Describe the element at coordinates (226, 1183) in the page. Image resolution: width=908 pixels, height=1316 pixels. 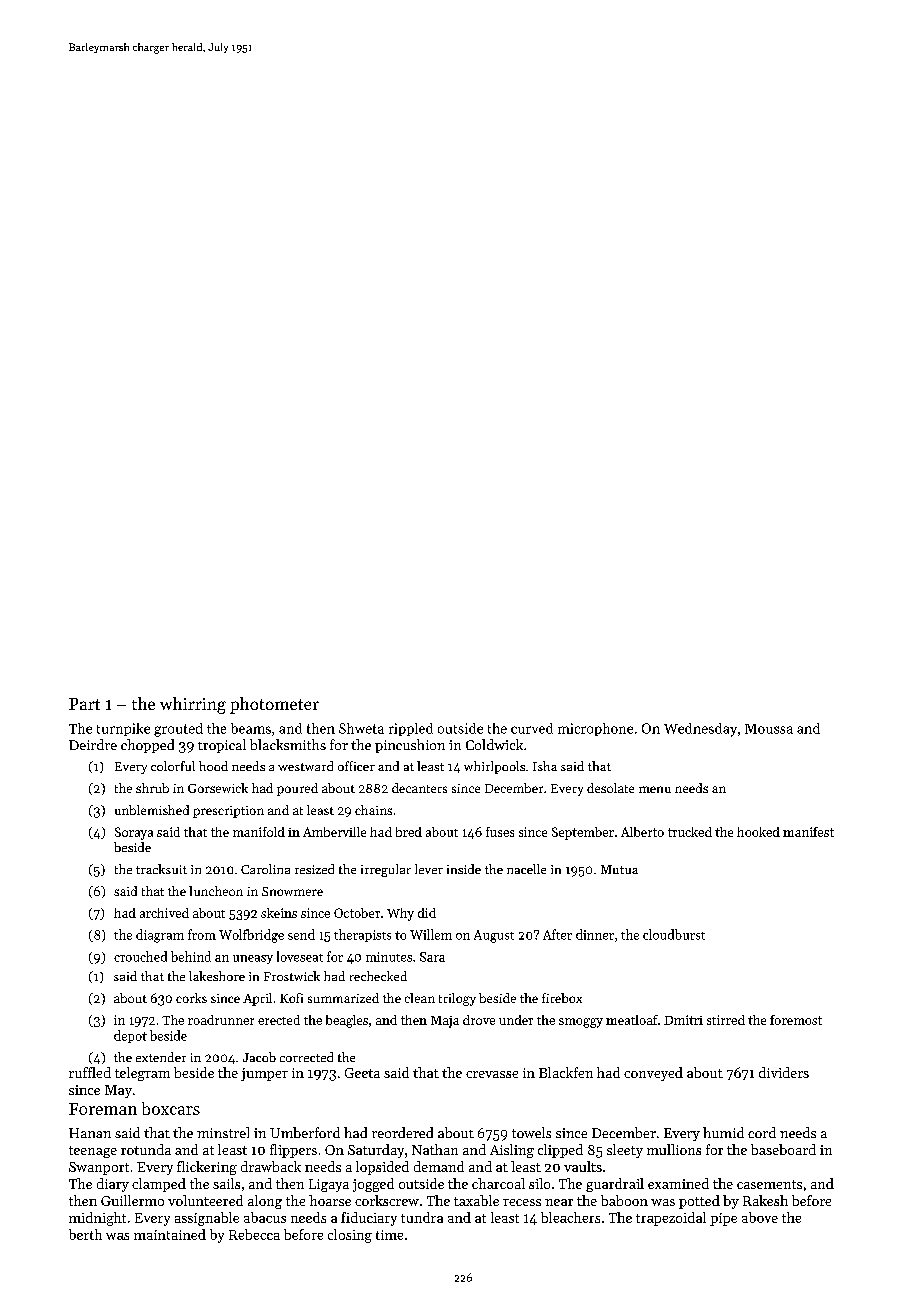
I see `sails` at that location.
